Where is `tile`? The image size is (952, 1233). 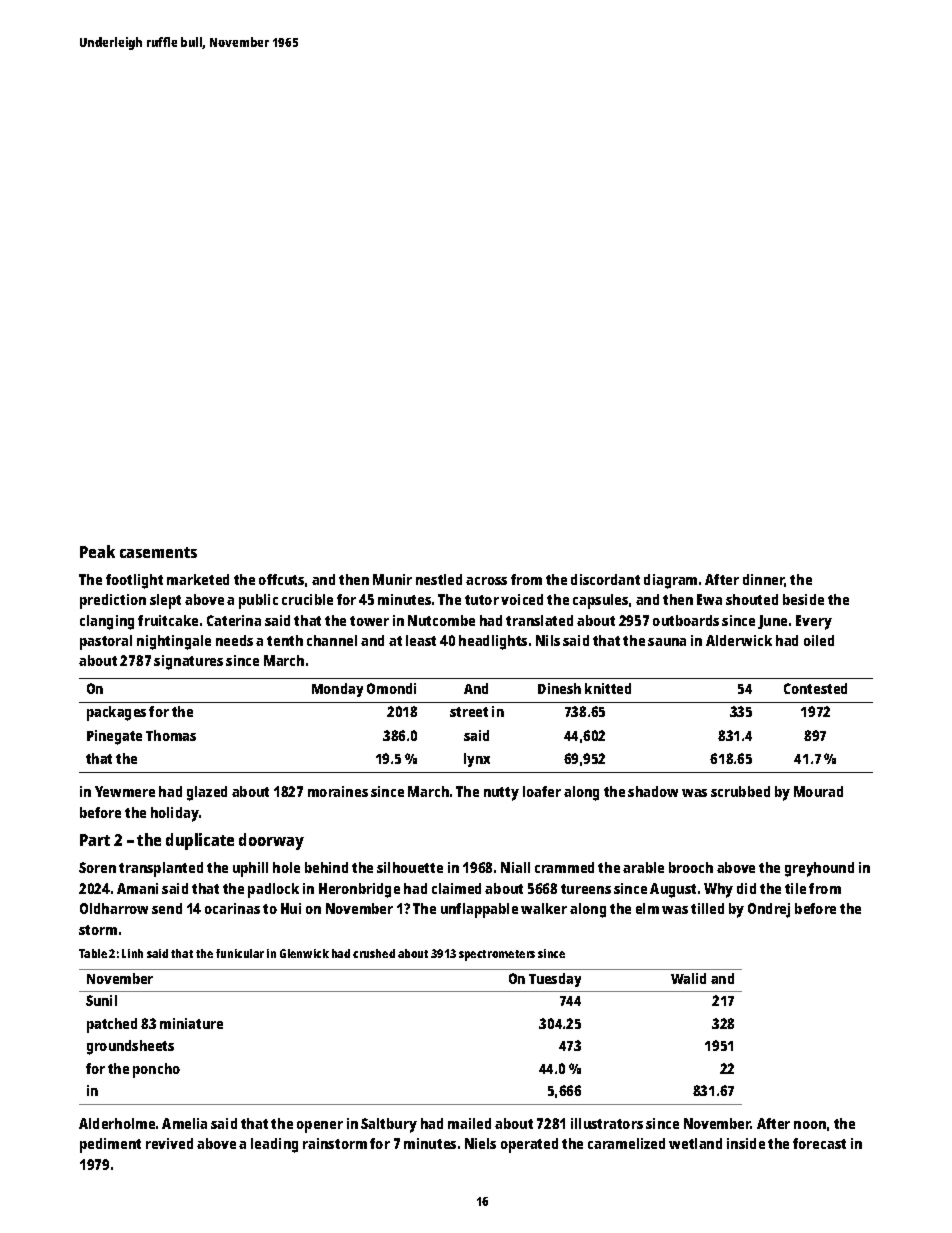
tile is located at coordinates (795, 888).
